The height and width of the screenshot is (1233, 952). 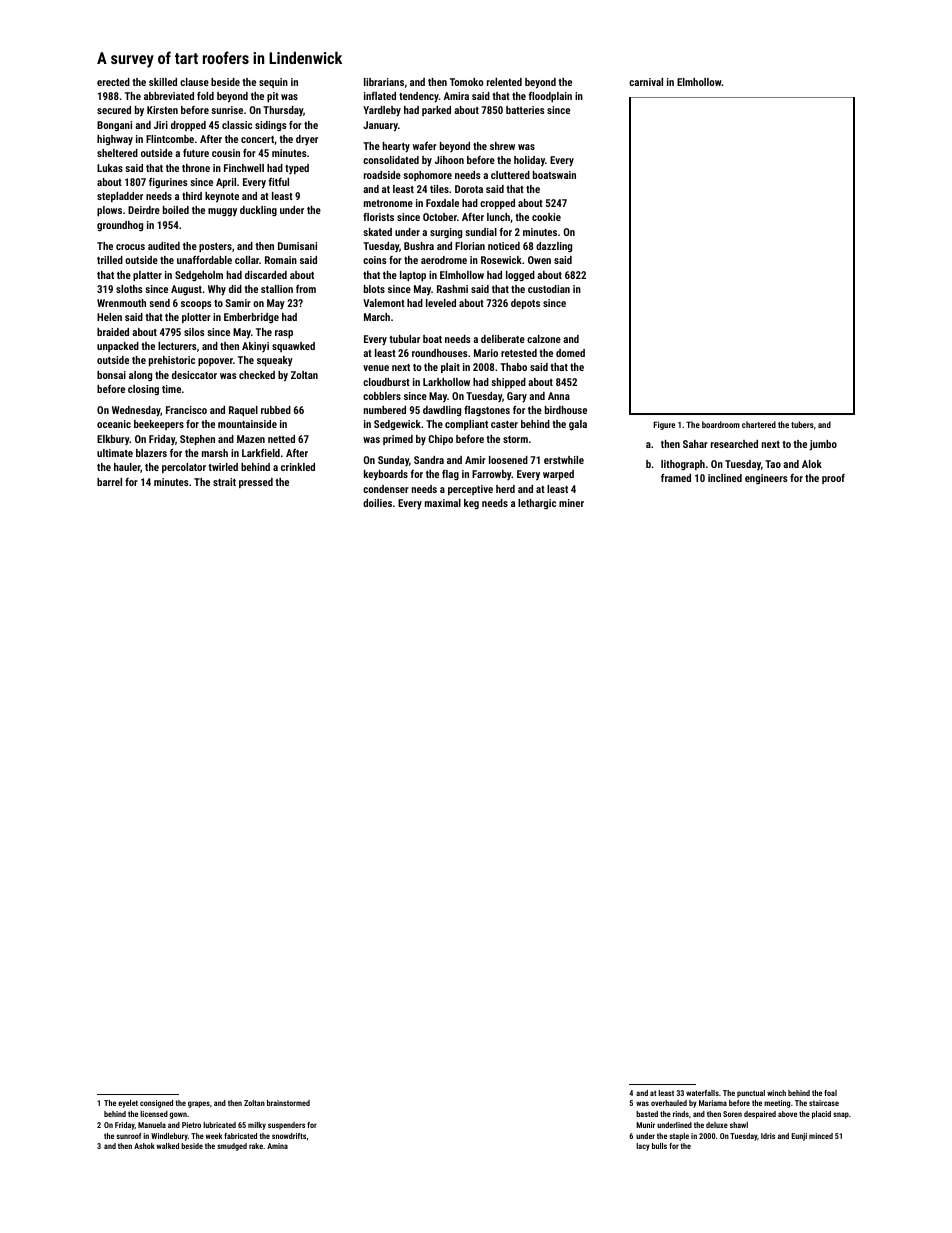 I want to click on librarians, so click(x=384, y=82).
